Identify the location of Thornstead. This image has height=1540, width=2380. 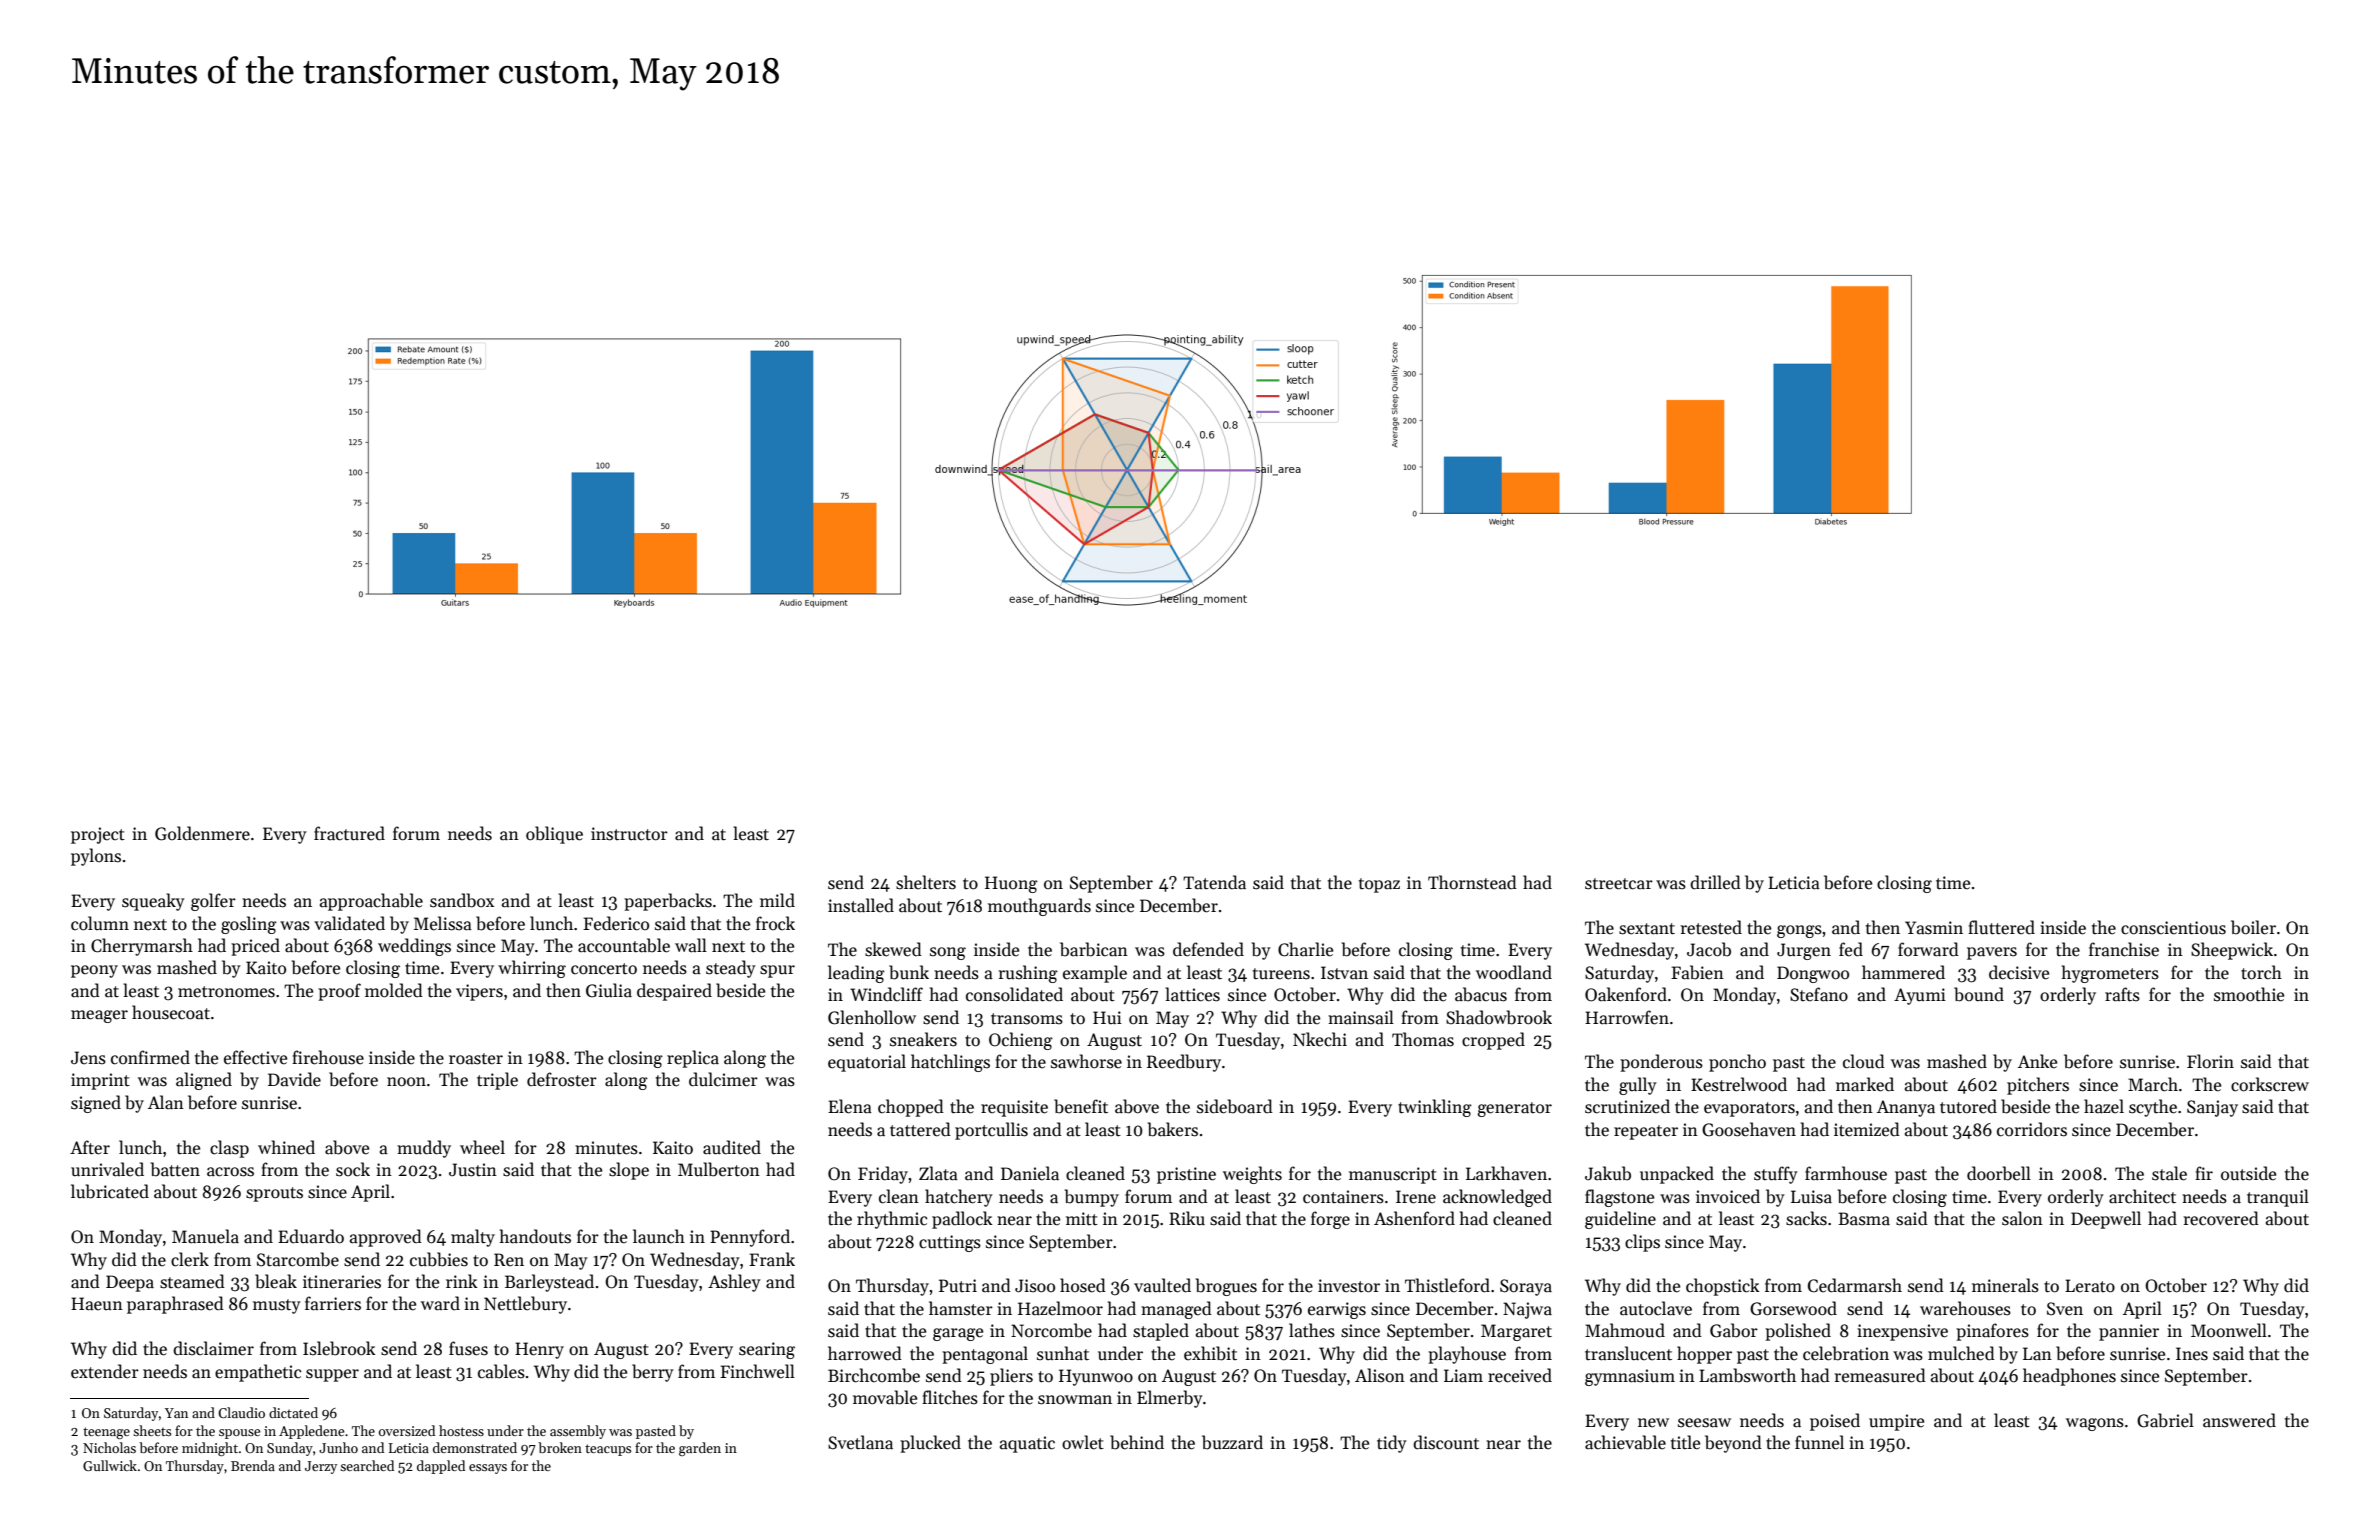
(1472, 882).
